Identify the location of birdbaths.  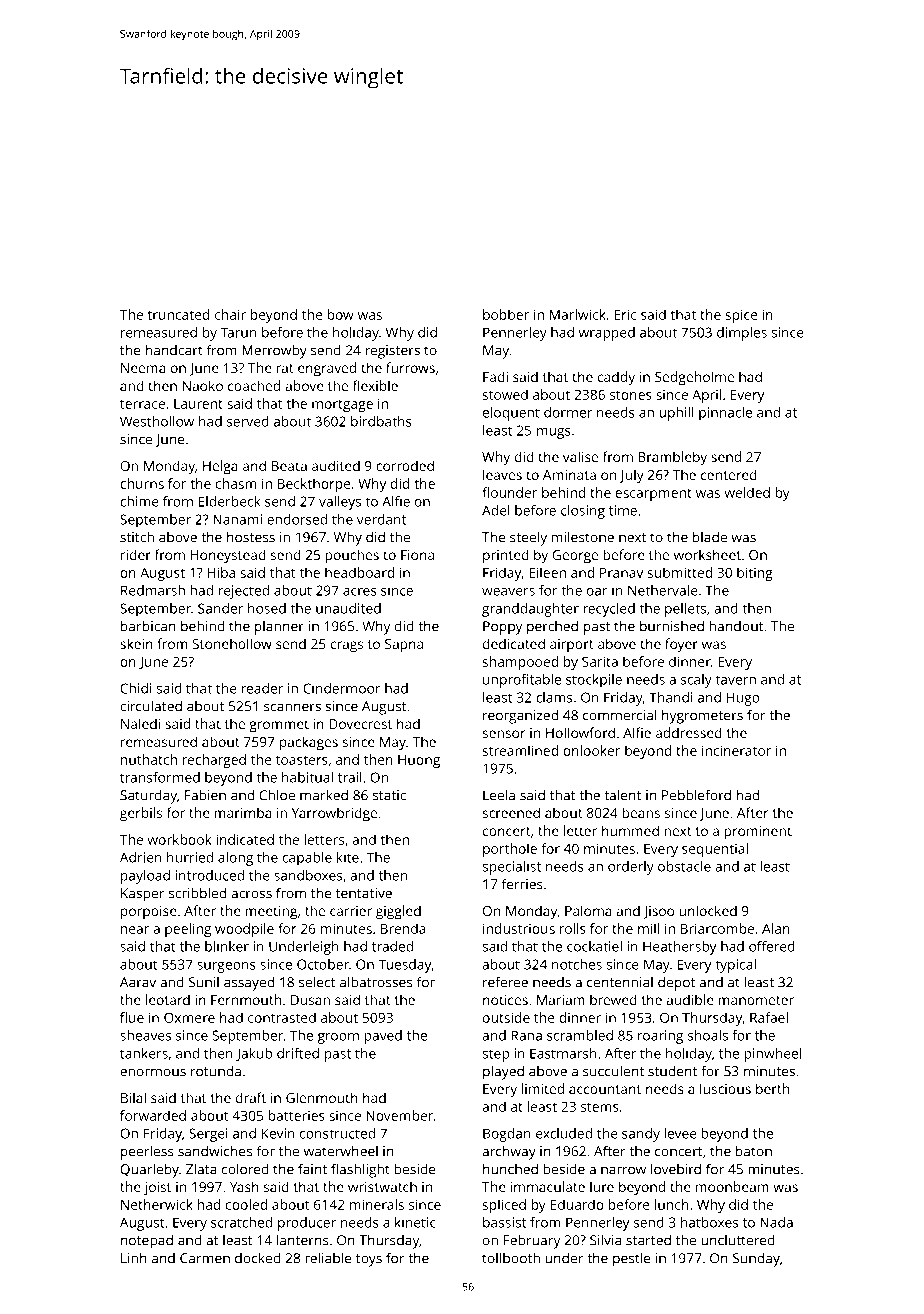
(381, 421).
